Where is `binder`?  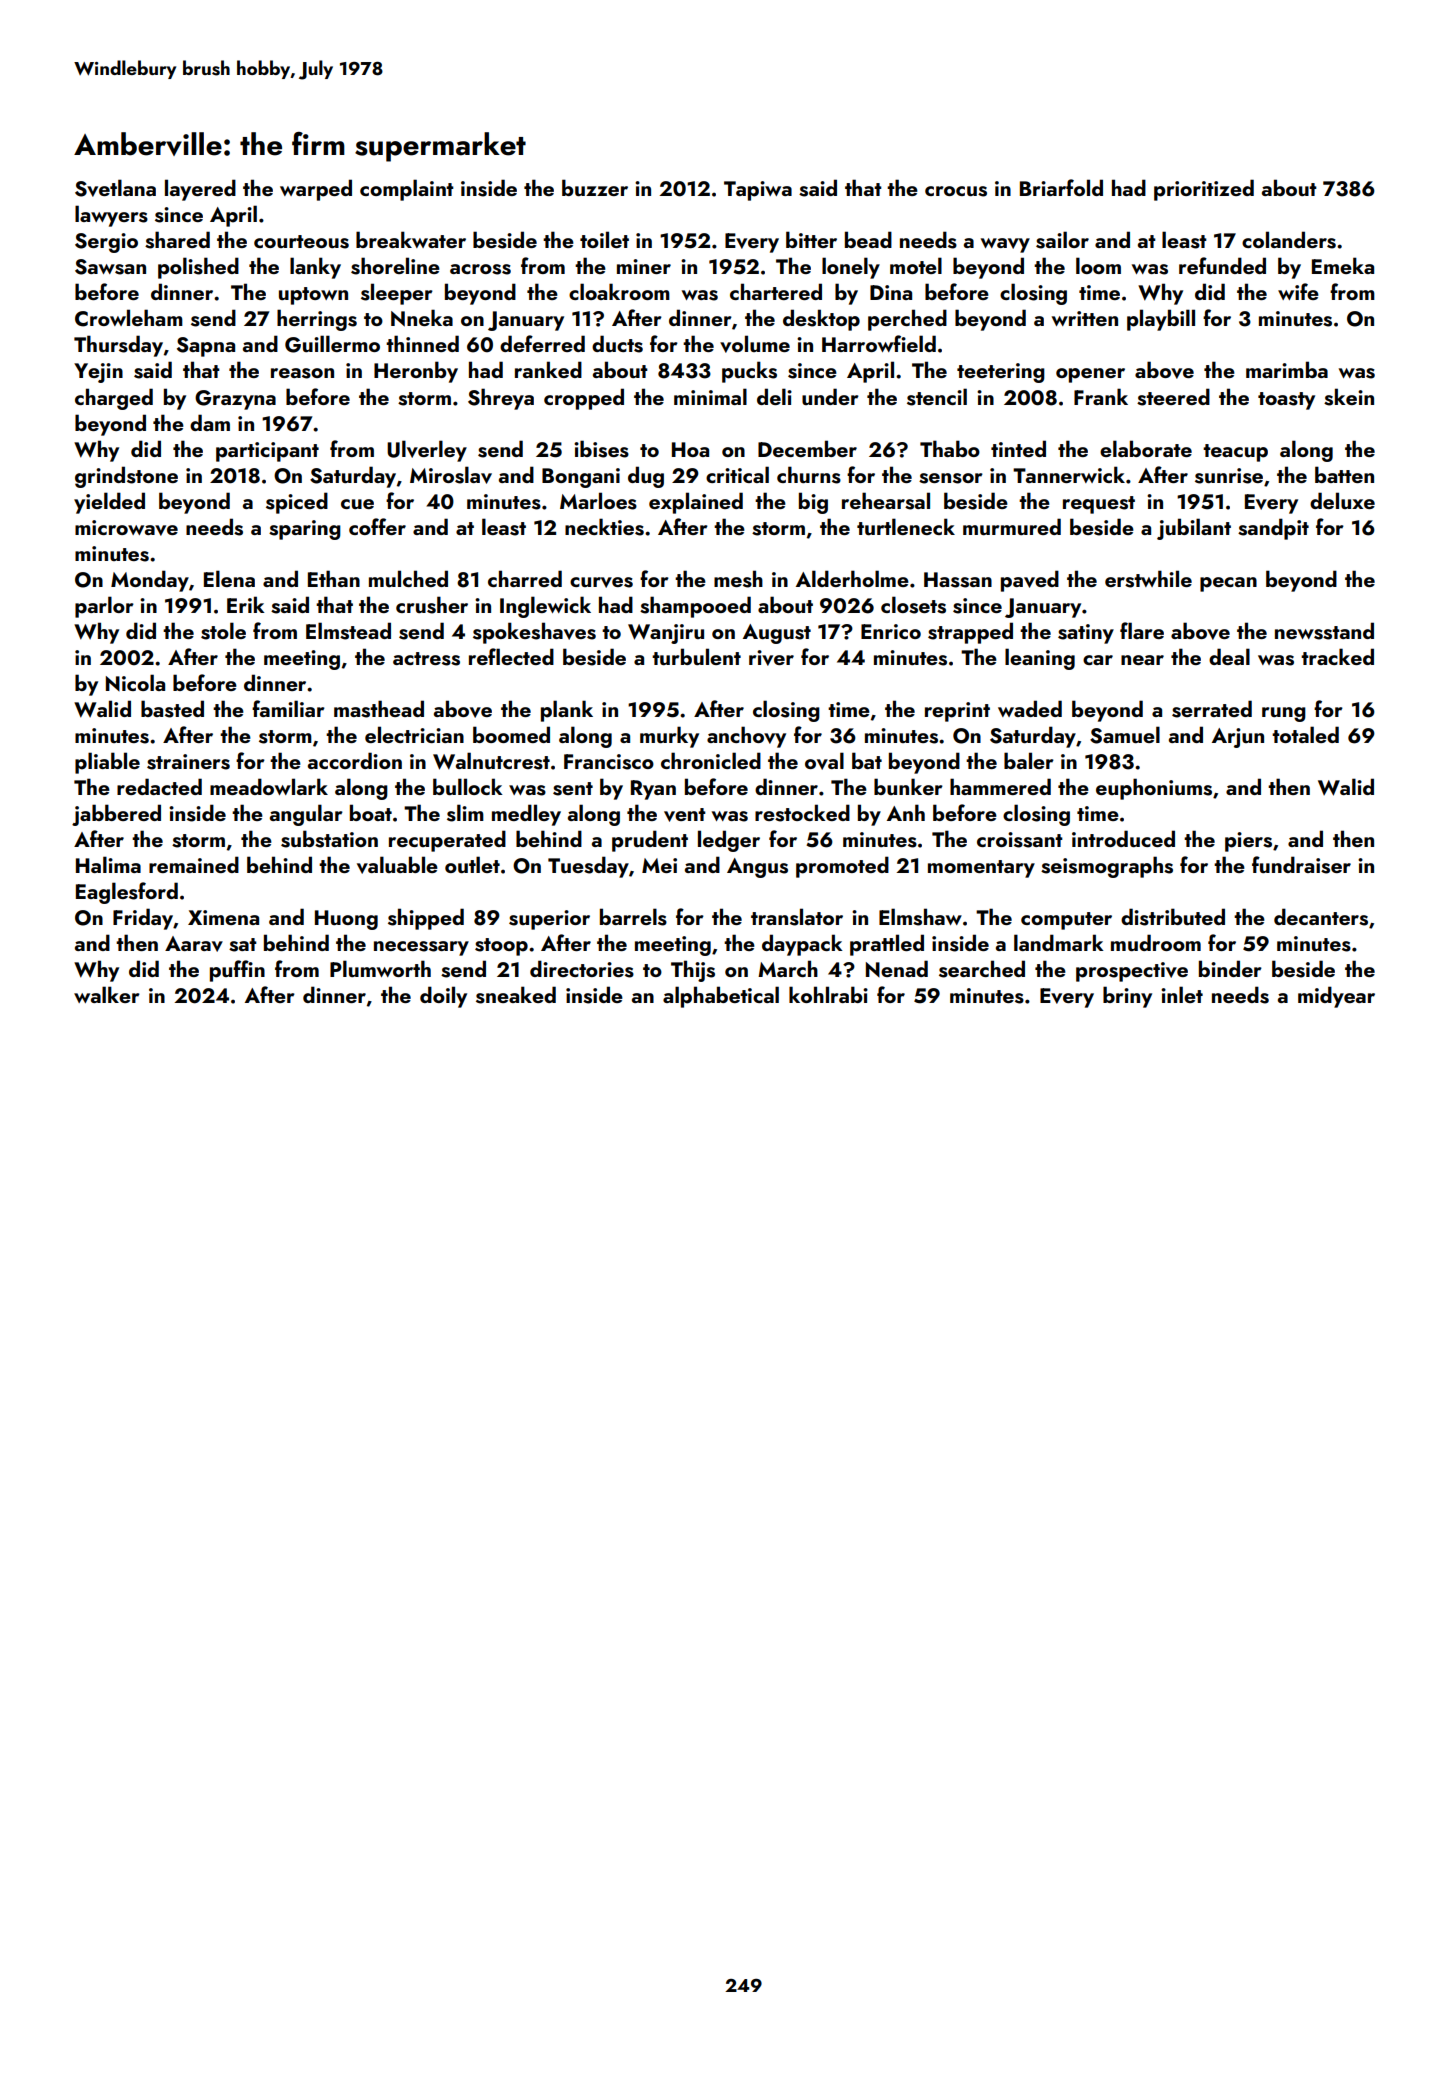
binder is located at coordinates (1230, 968).
